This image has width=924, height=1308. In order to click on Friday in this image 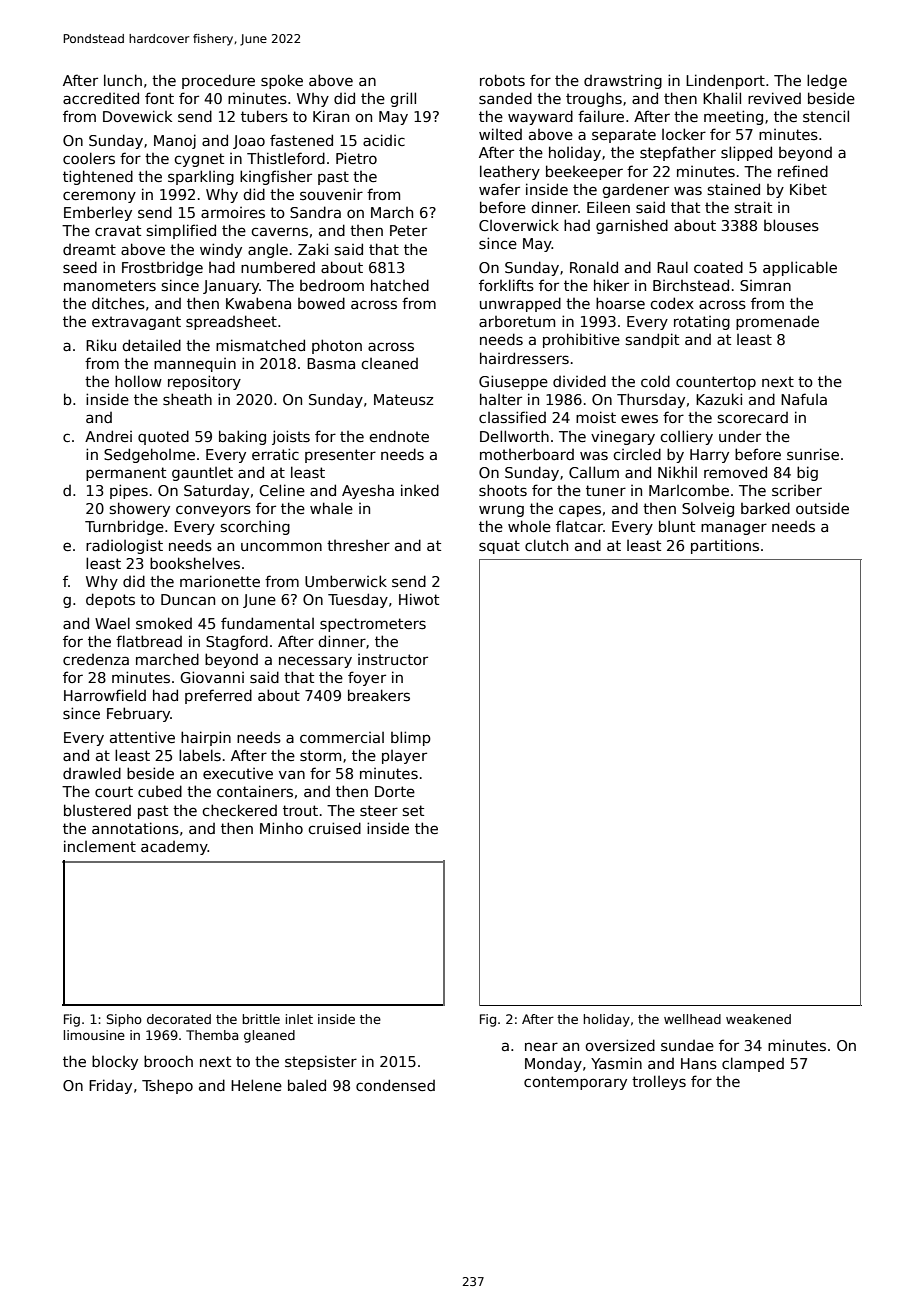, I will do `click(110, 1086)`.
